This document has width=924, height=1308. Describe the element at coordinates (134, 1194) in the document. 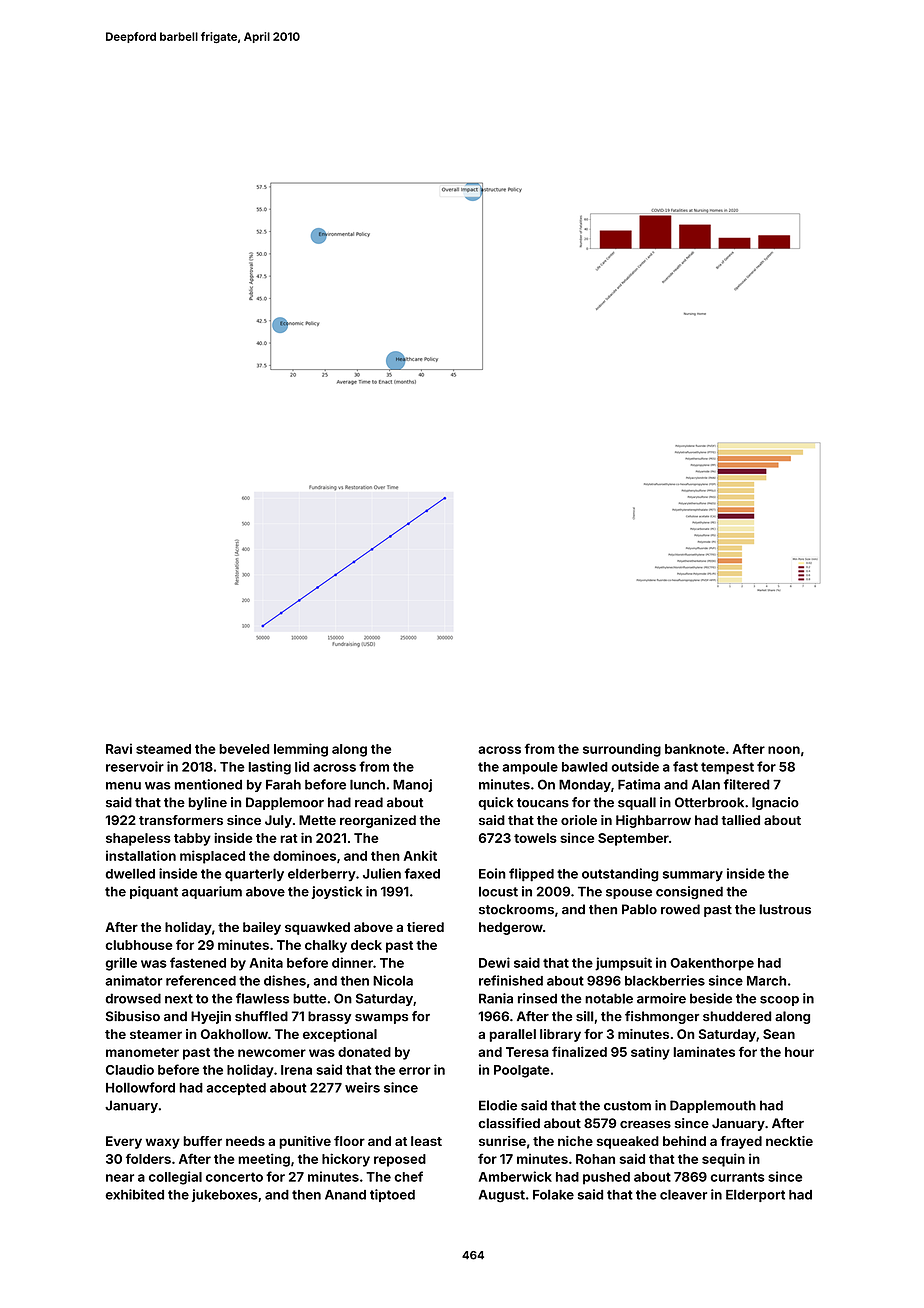

I see `exhibited` at that location.
